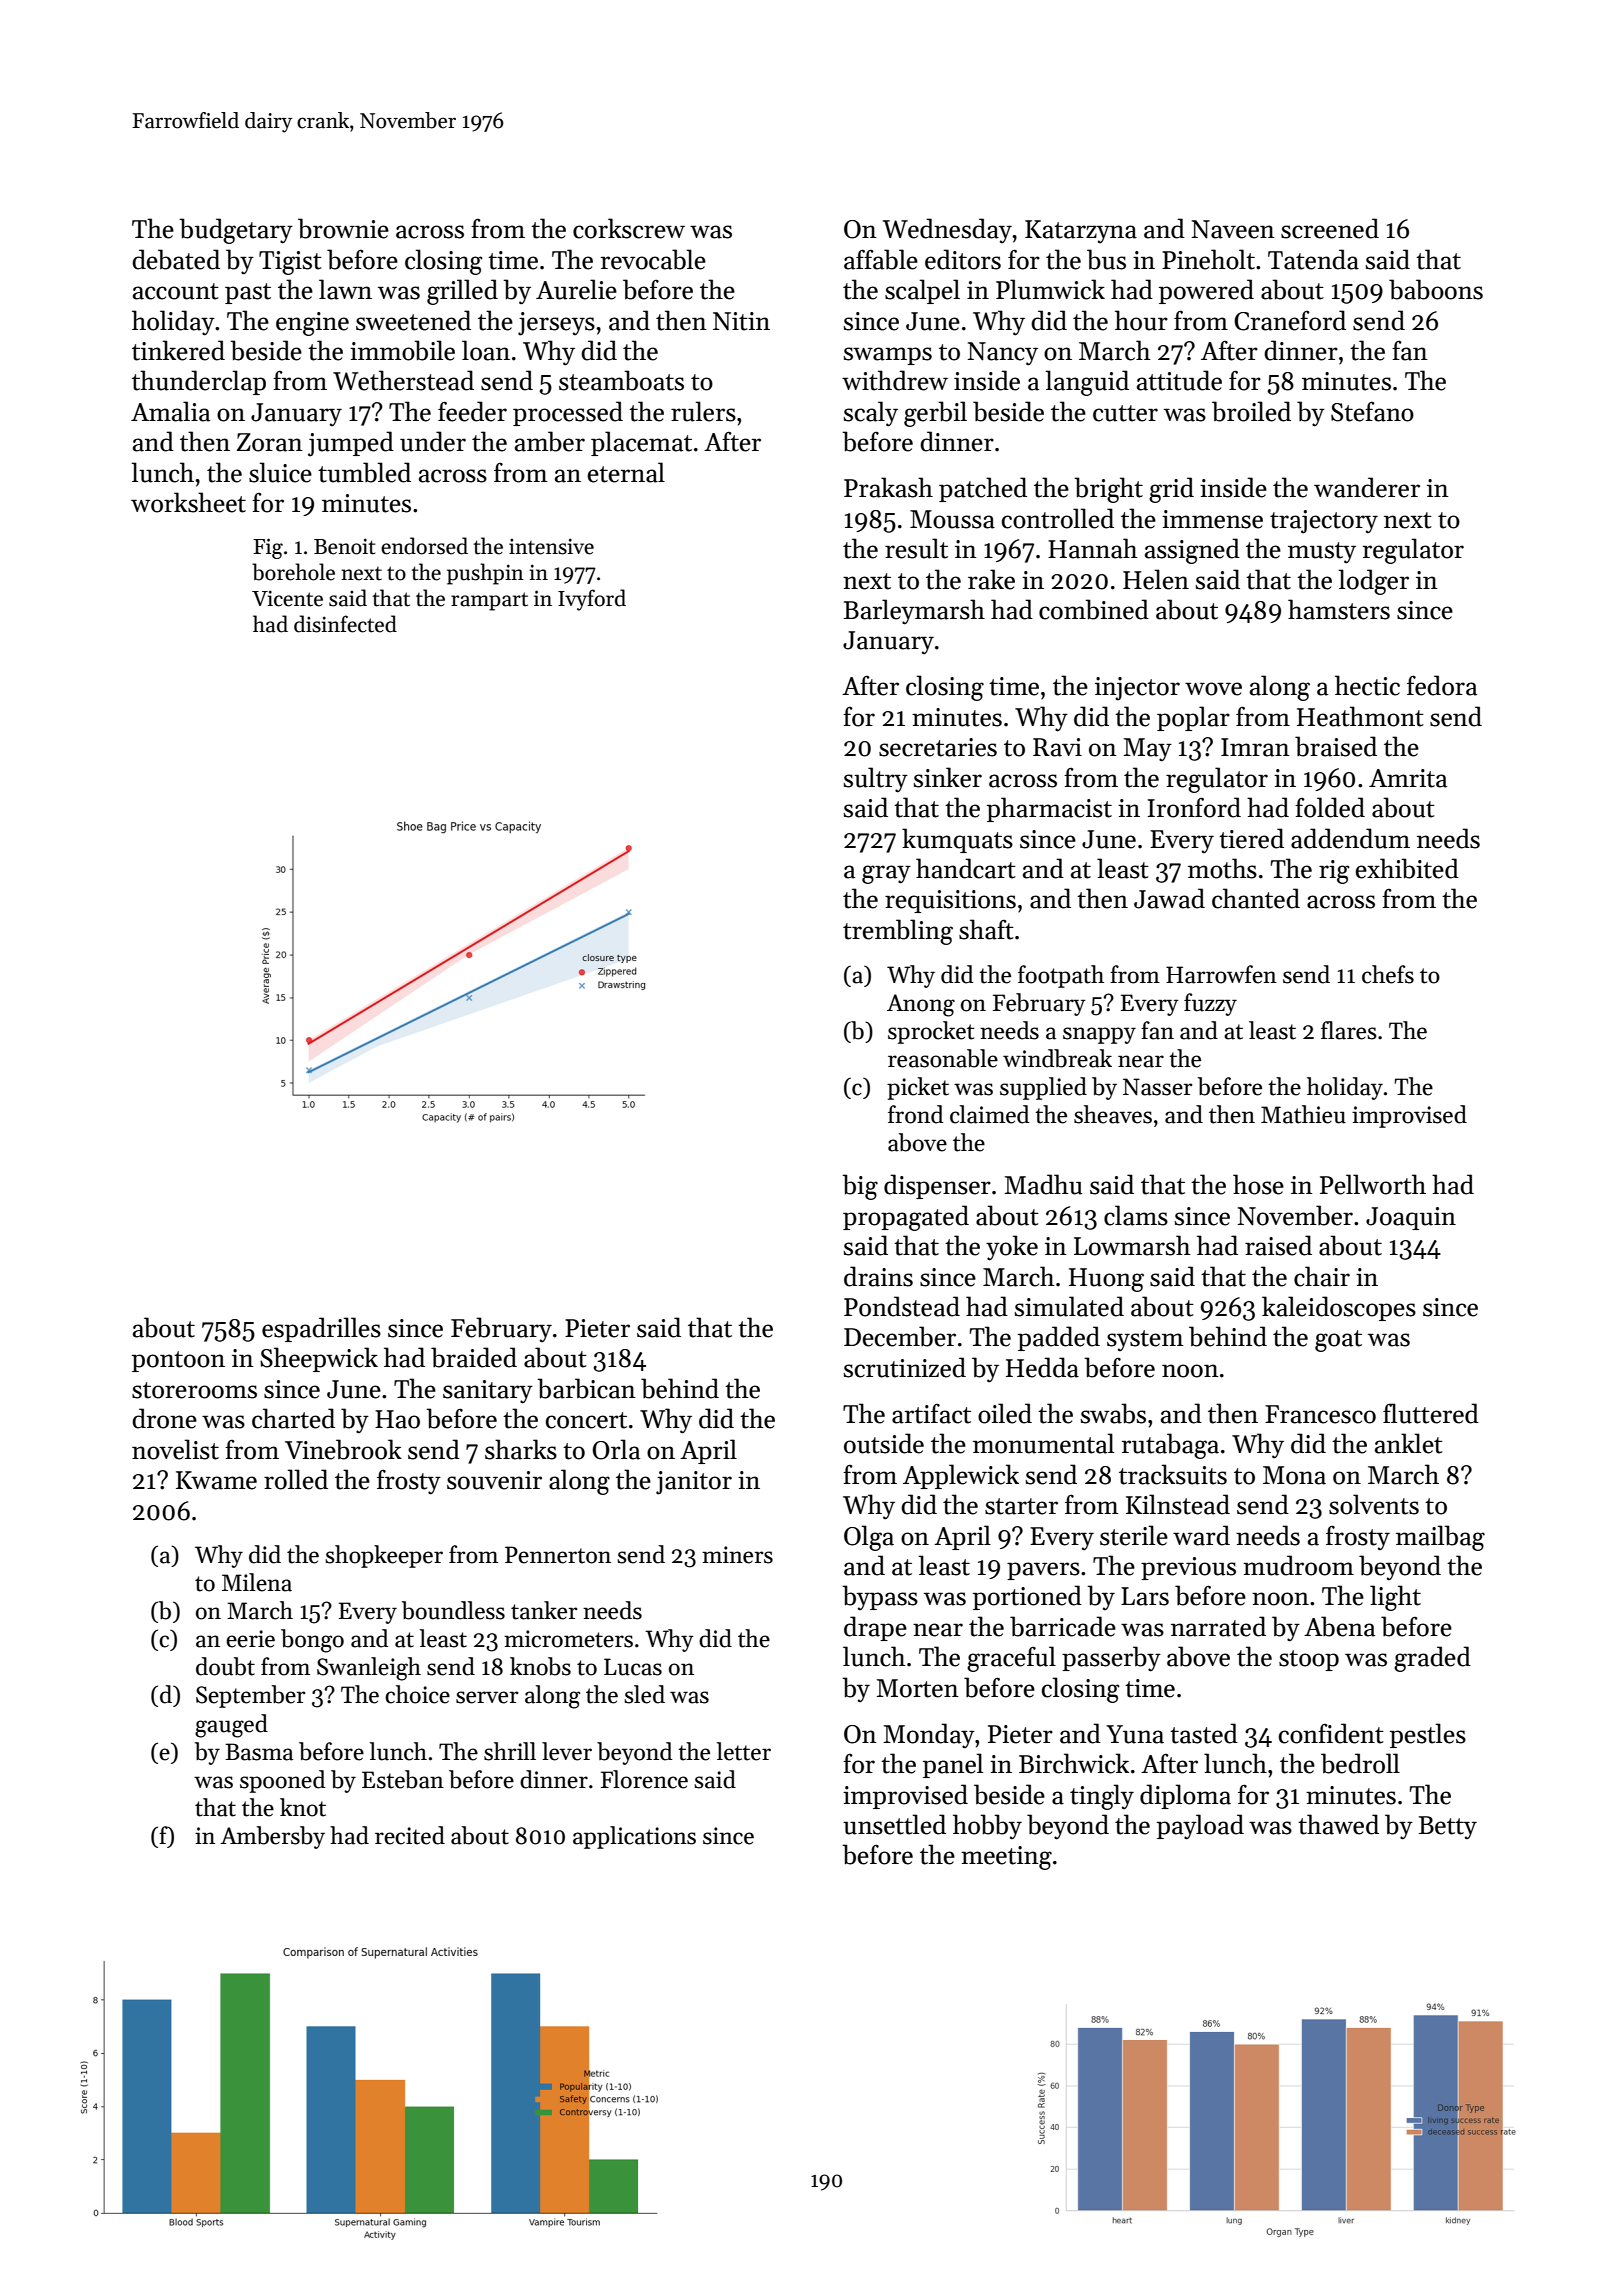 This screenshot has width=1620, height=2292. Describe the element at coordinates (1360, 716) in the screenshot. I see `Heathmont` at that location.
